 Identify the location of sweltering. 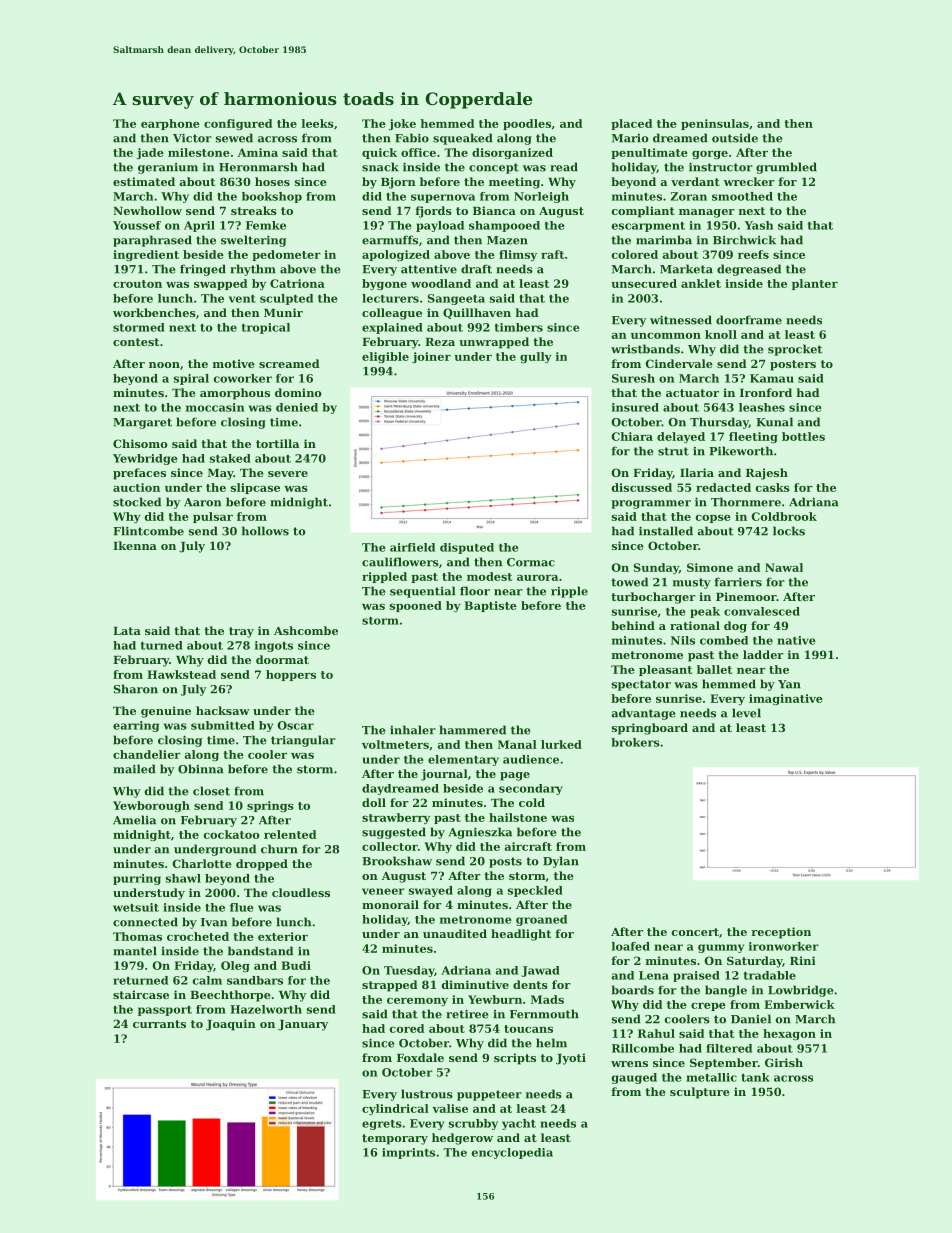
(253, 241).
